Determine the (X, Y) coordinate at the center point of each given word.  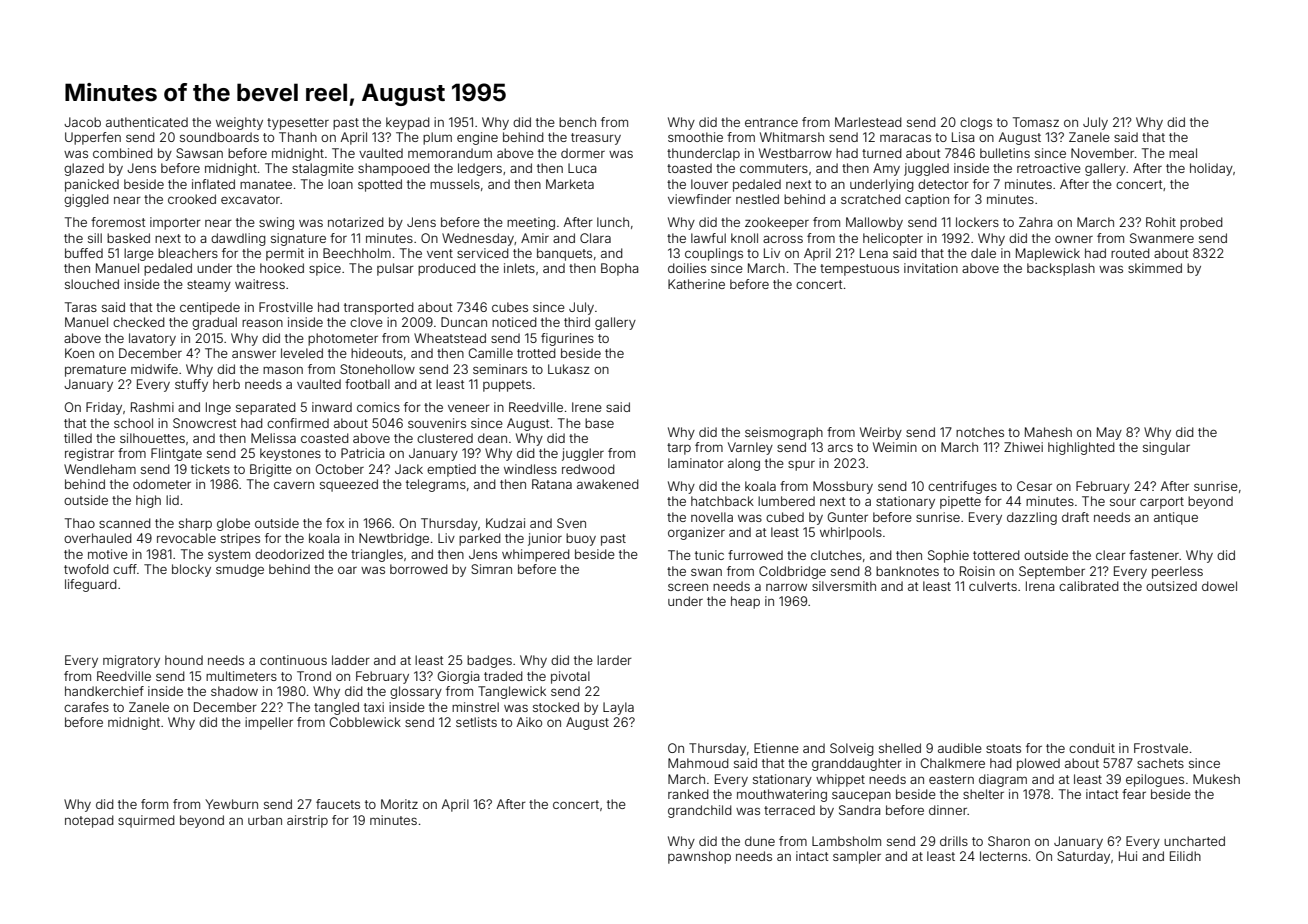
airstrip (307, 821)
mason (283, 370)
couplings (714, 254)
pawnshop (699, 857)
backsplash (1061, 269)
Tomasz (1036, 122)
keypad (408, 123)
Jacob (82, 122)
